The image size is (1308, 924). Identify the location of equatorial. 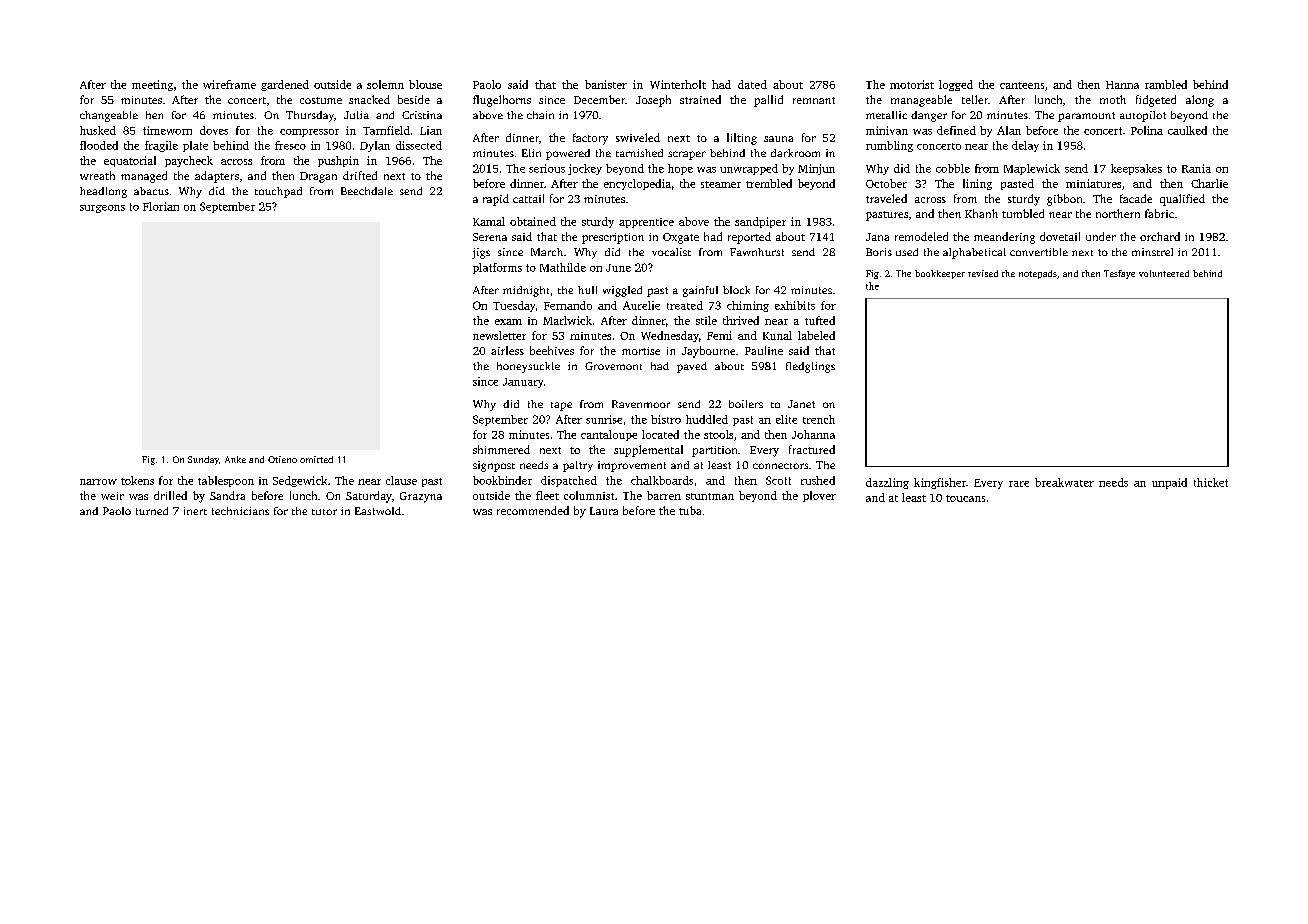
(130, 161).
